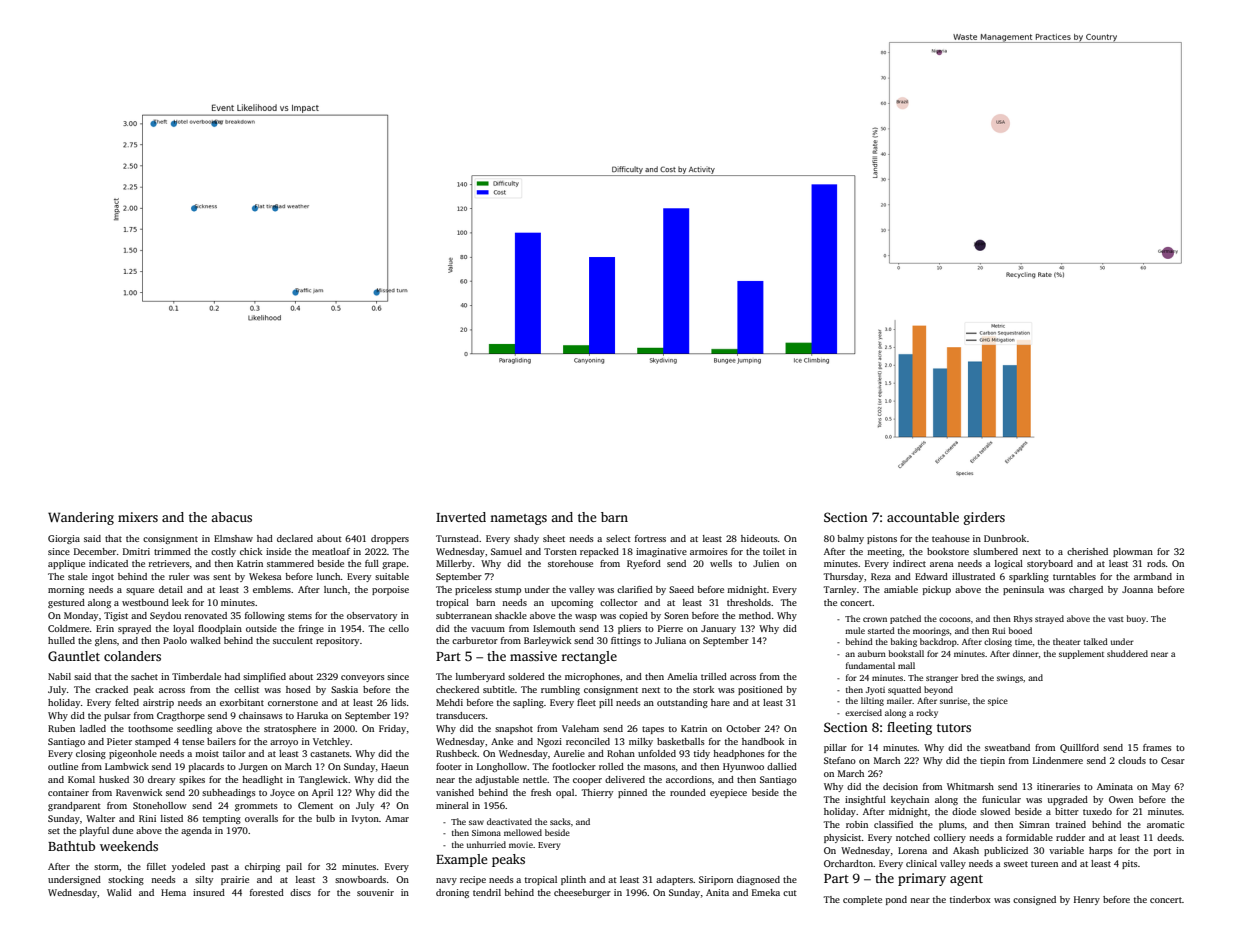  What do you see at coordinates (1034, 900) in the document?
I see `consigned` at bounding box center [1034, 900].
